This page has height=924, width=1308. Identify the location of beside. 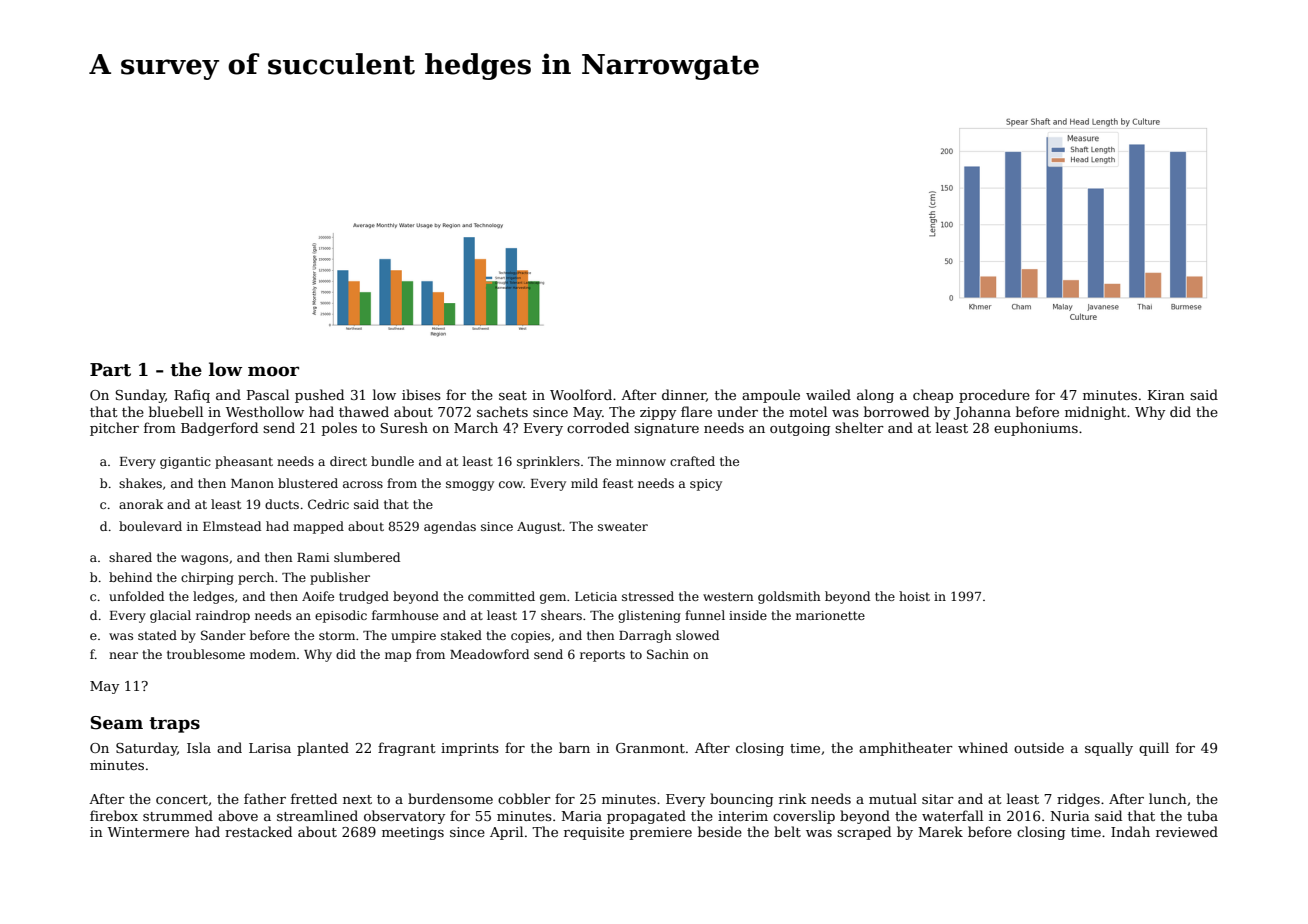
(720, 831).
